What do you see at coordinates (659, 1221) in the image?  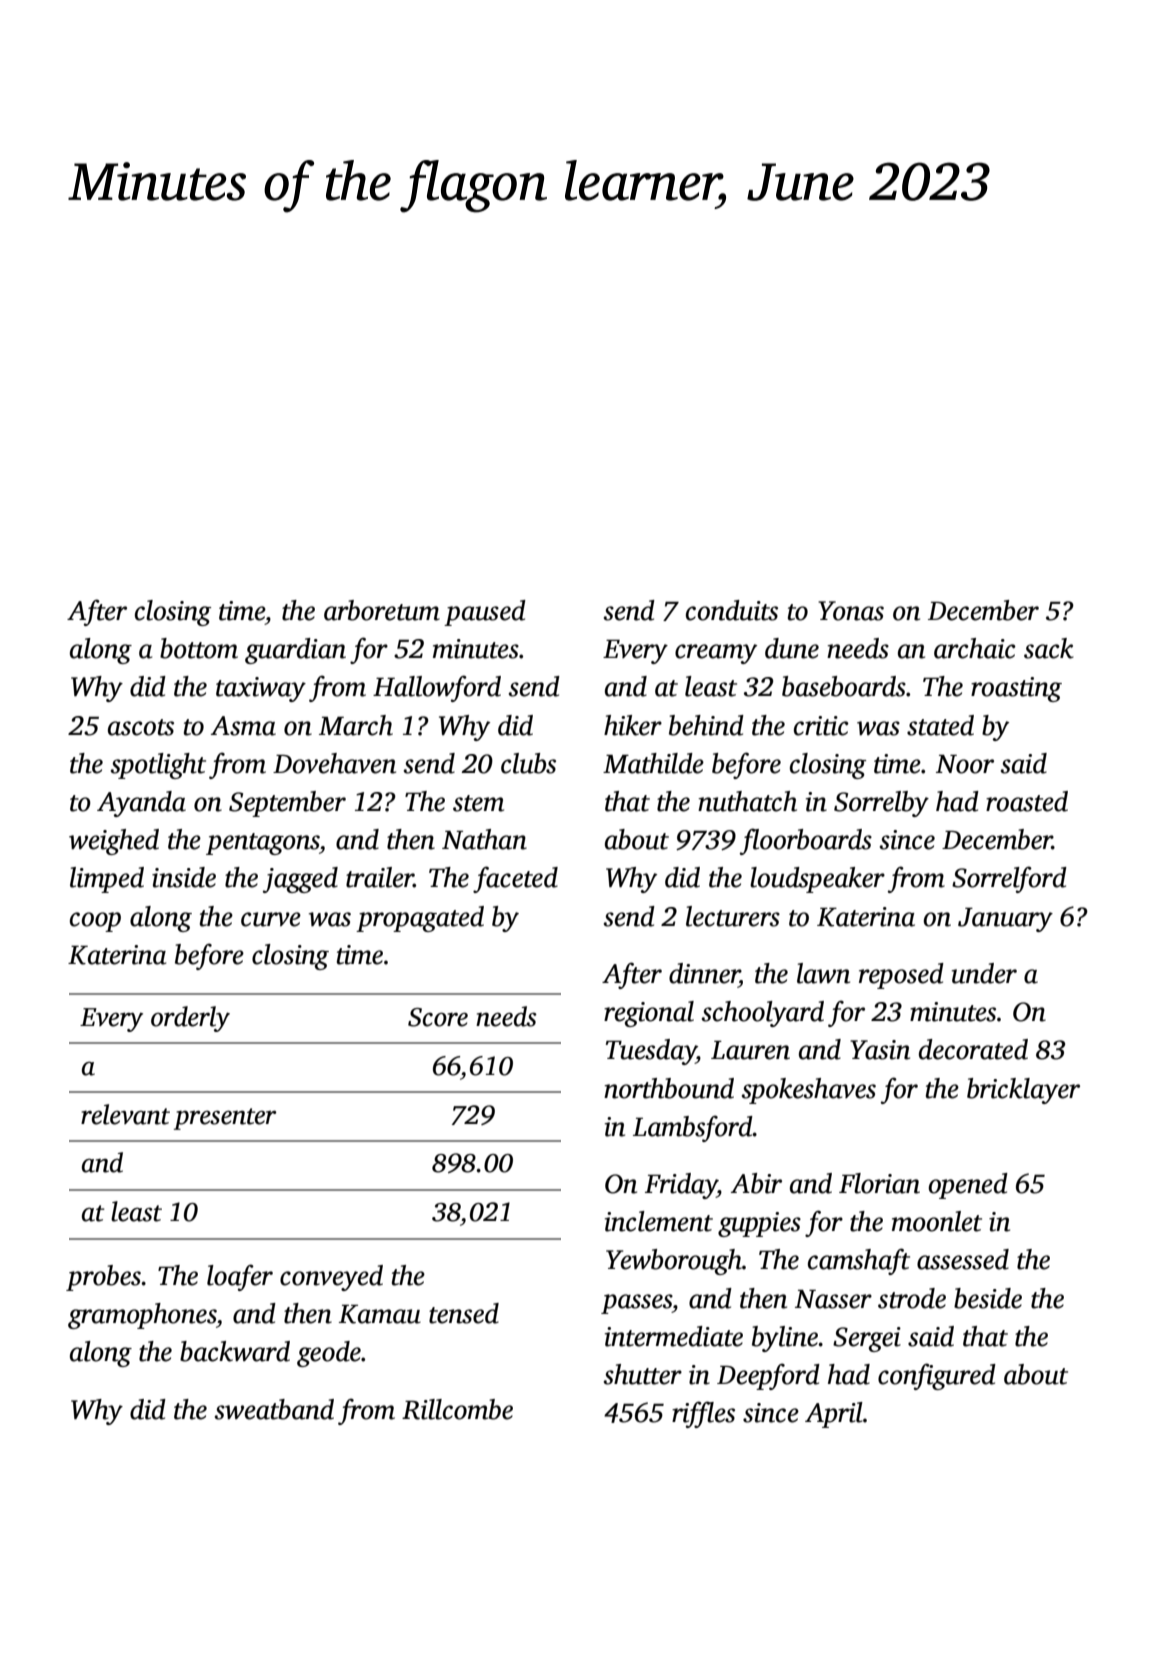 I see `inclement` at bounding box center [659, 1221].
